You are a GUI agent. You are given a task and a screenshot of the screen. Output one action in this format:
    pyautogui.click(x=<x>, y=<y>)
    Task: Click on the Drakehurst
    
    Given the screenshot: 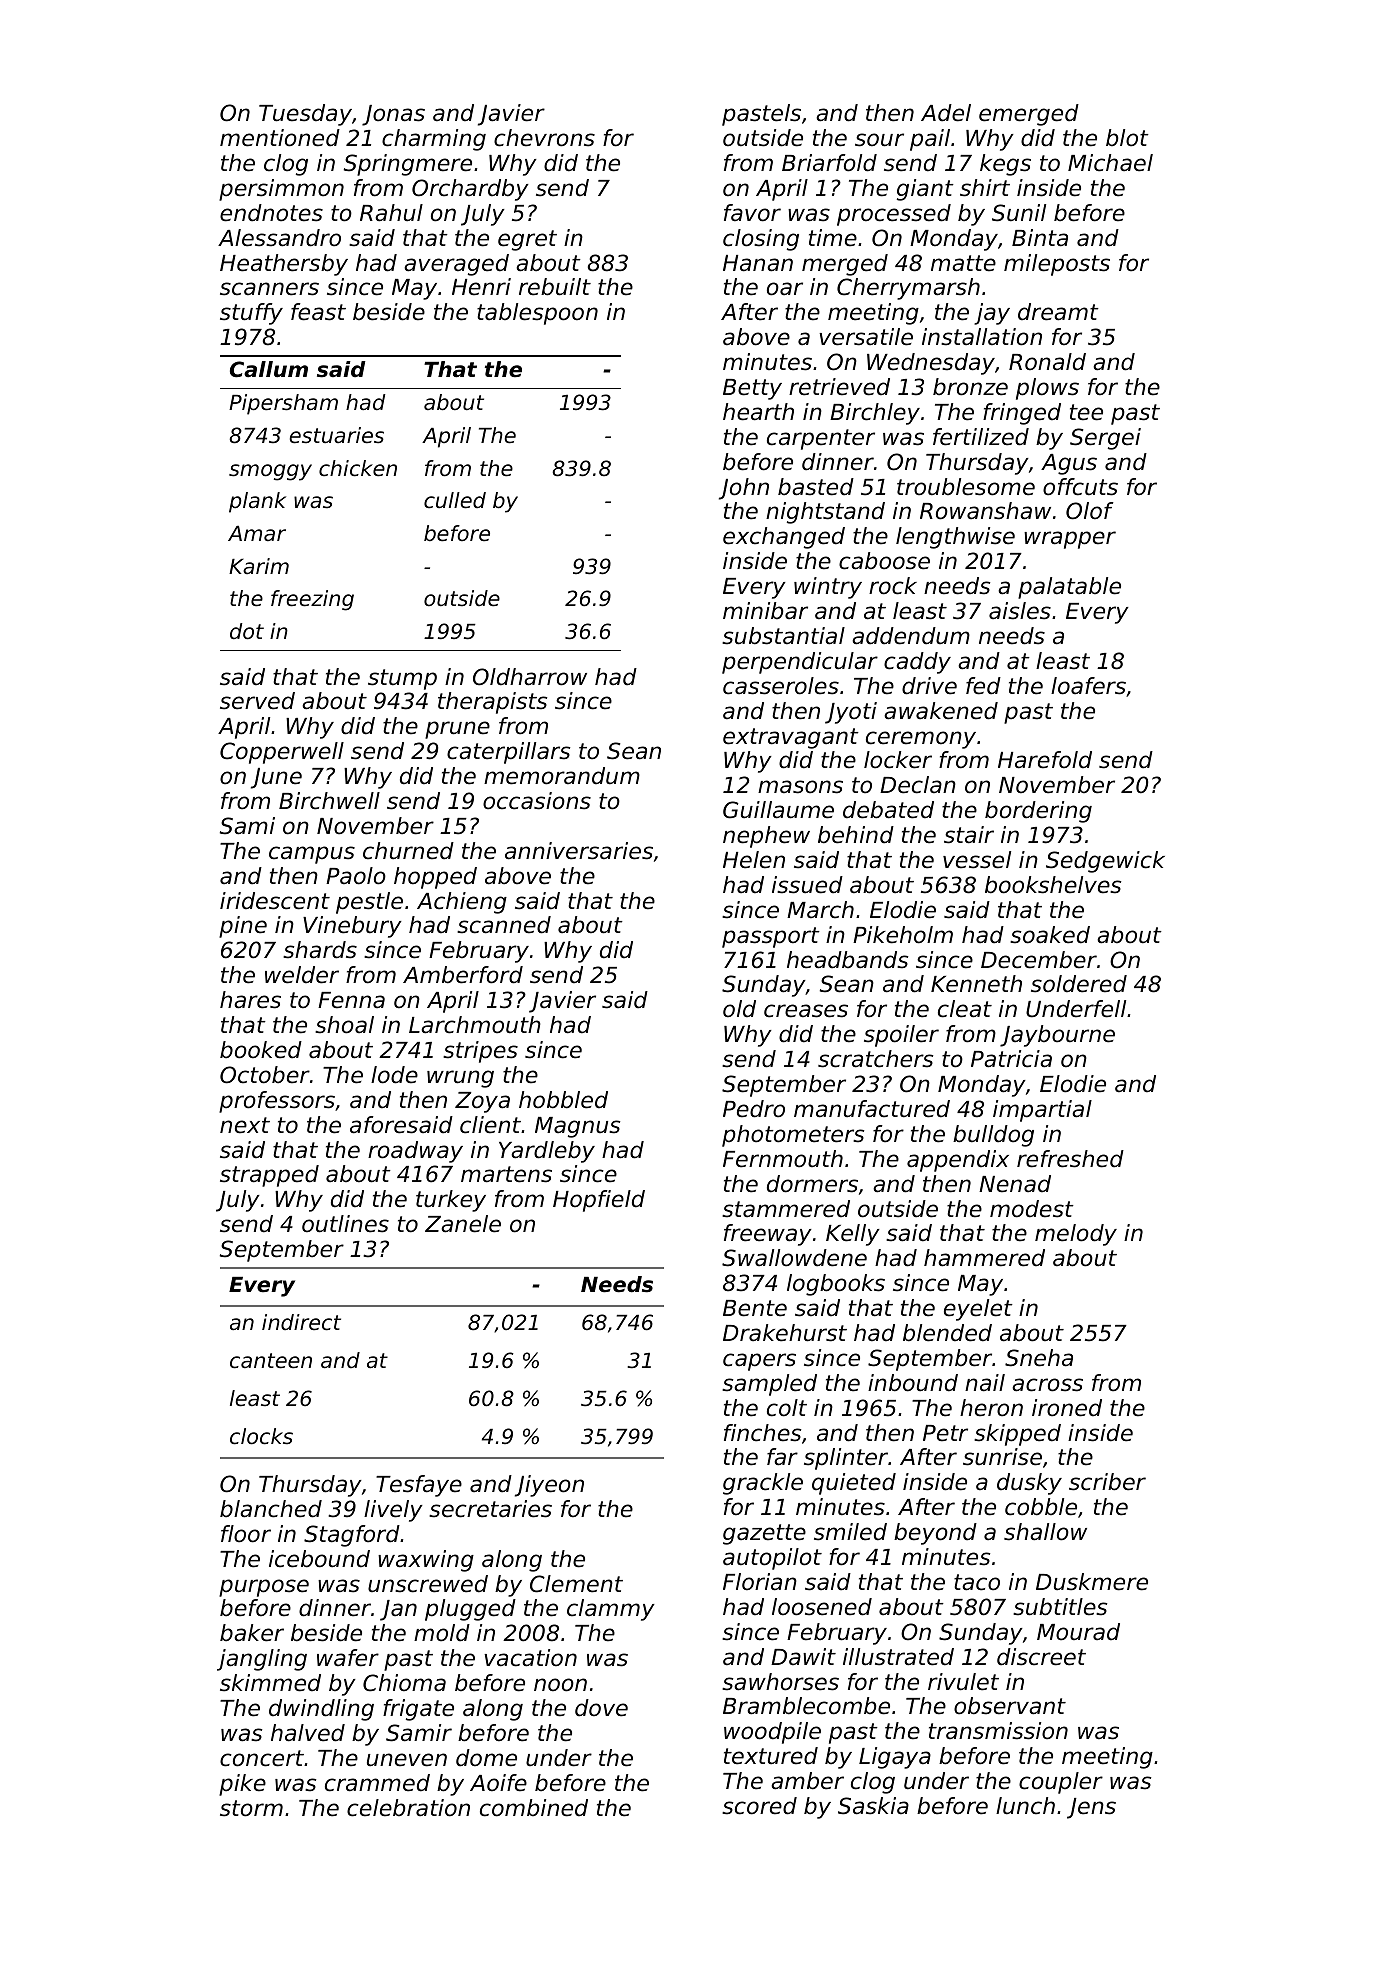 What is the action you would take?
    pyautogui.click(x=785, y=1333)
